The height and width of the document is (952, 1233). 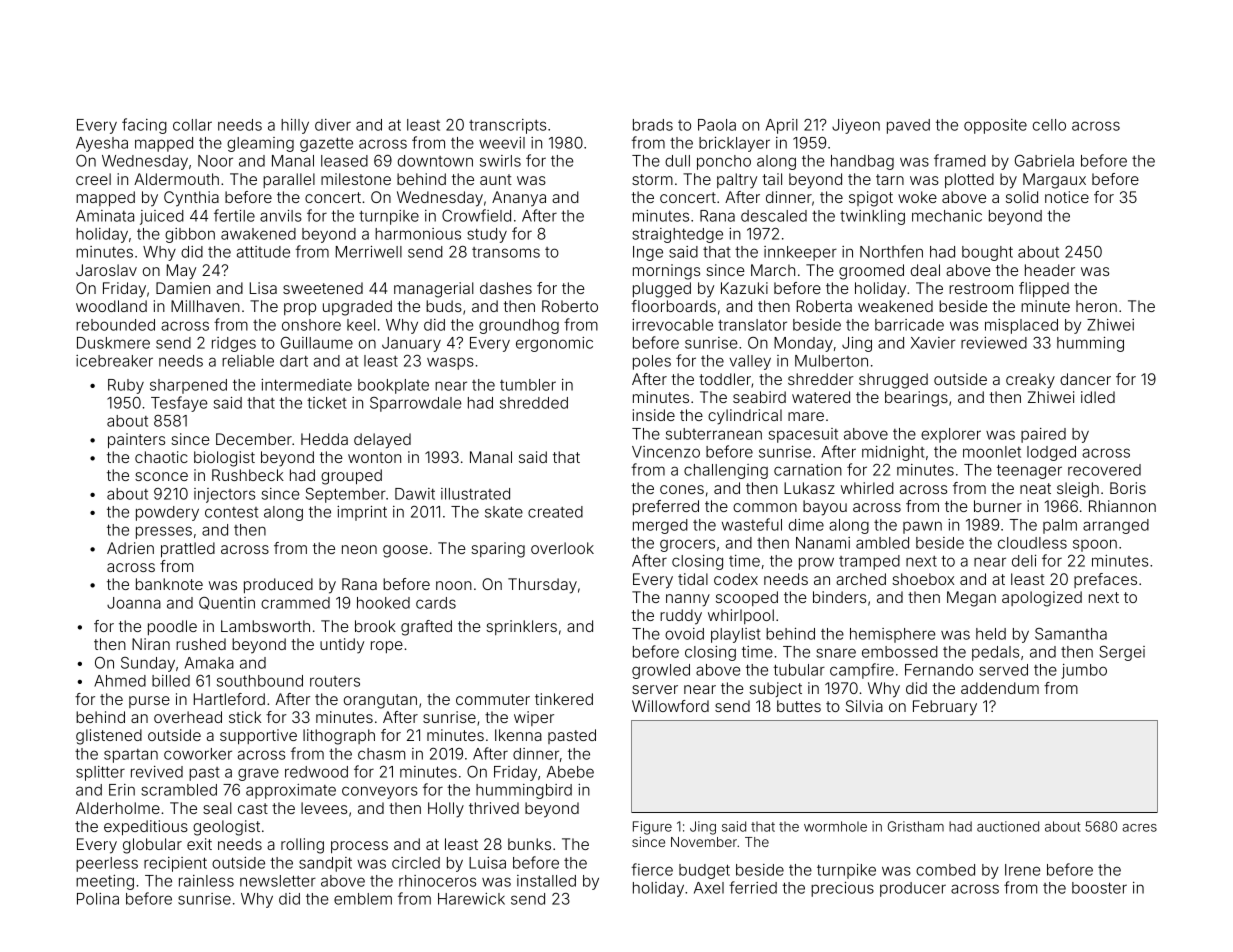 I want to click on Hartleford, so click(x=229, y=699).
